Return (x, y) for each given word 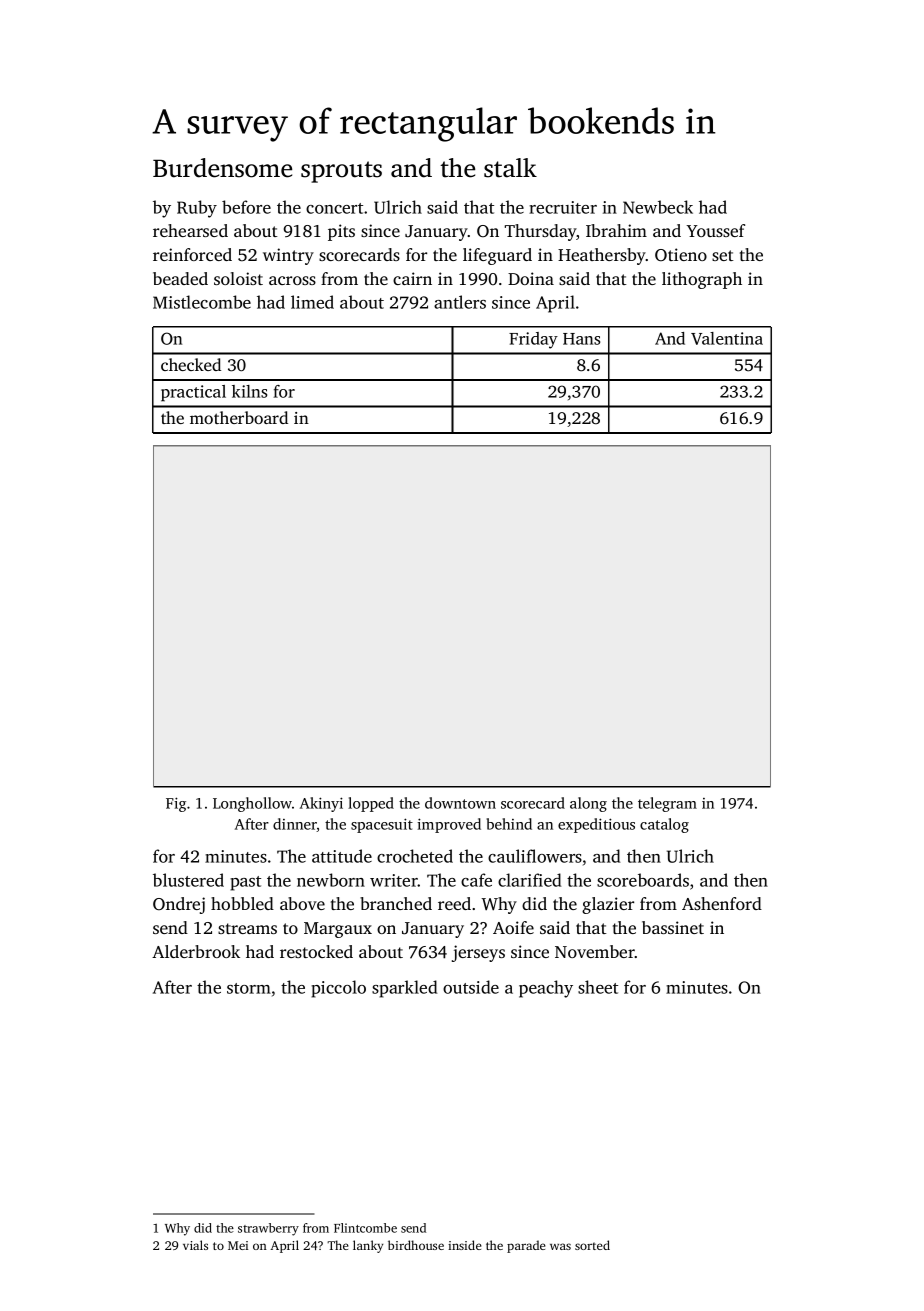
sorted (592, 1245)
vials (195, 1245)
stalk (510, 168)
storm (249, 988)
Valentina (727, 338)
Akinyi (321, 804)
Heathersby (602, 256)
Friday (533, 340)
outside (471, 987)
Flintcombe (365, 1228)
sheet (598, 987)
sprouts (341, 172)
